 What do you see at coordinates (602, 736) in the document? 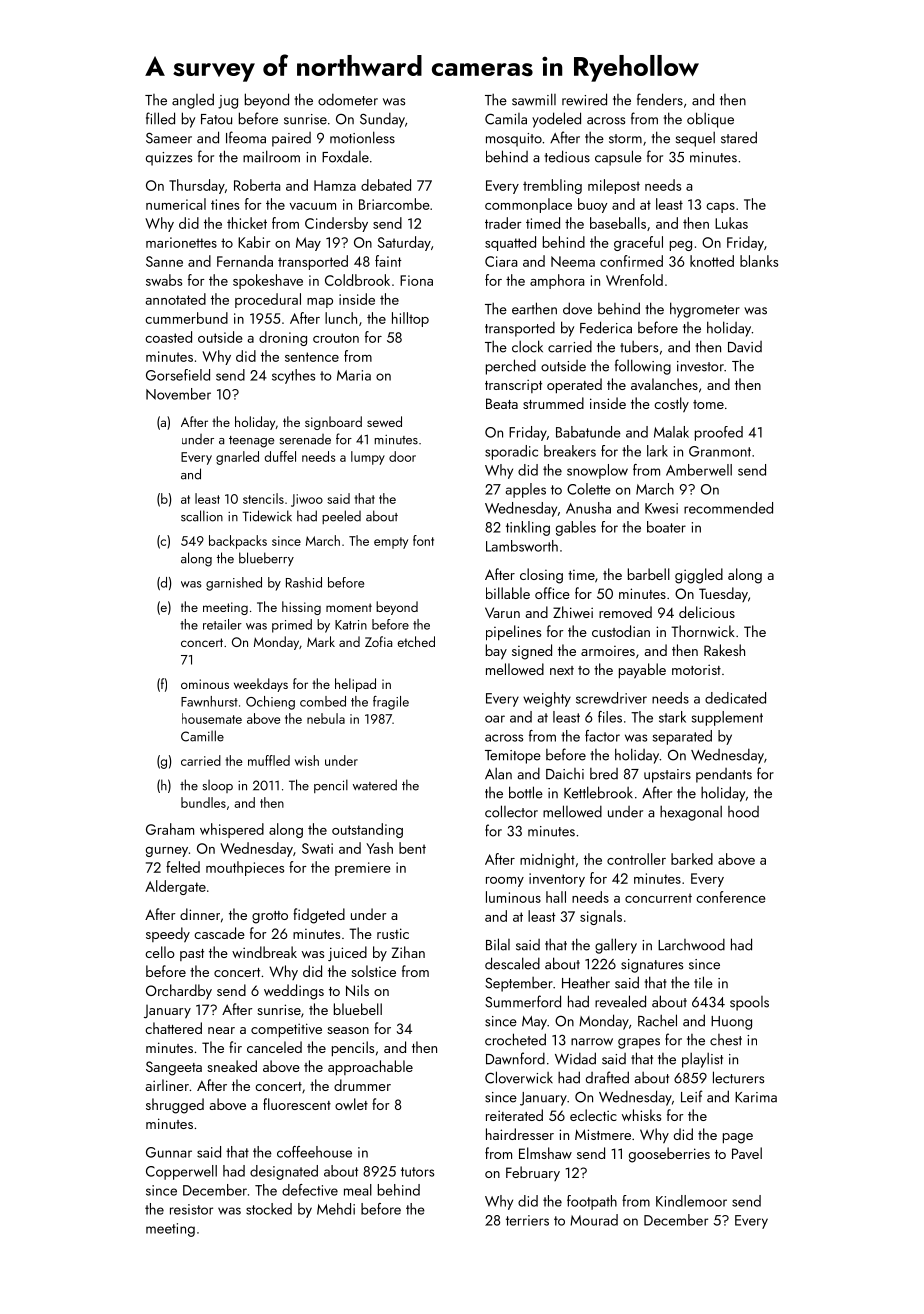
I see `factor` at bounding box center [602, 736].
